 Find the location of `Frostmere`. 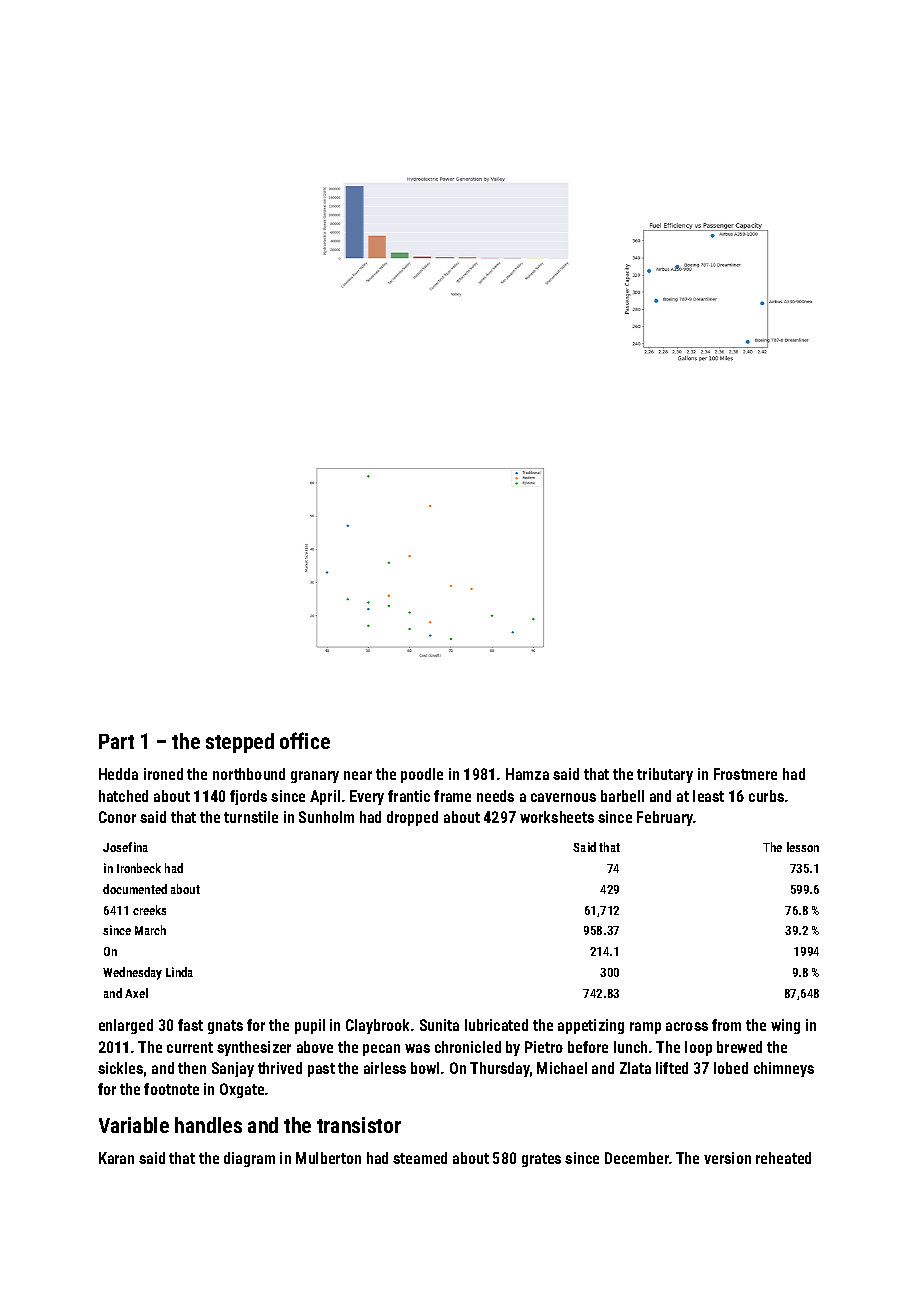

Frostmere is located at coordinates (745, 774).
